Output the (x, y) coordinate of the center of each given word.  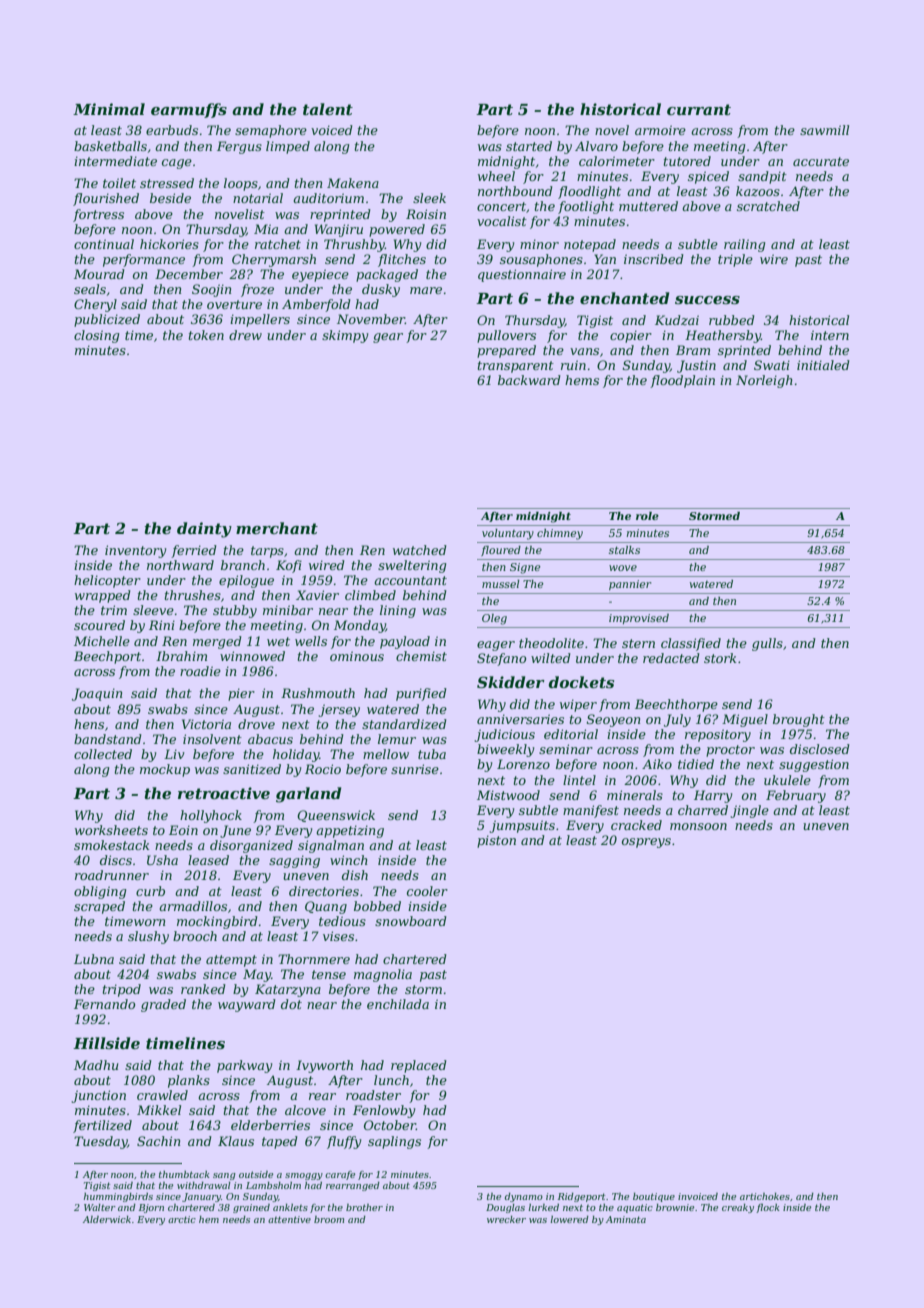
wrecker (506, 1219)
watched (420, 550)
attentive (289, 1219)
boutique (654, 1197)
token (206, 335)
